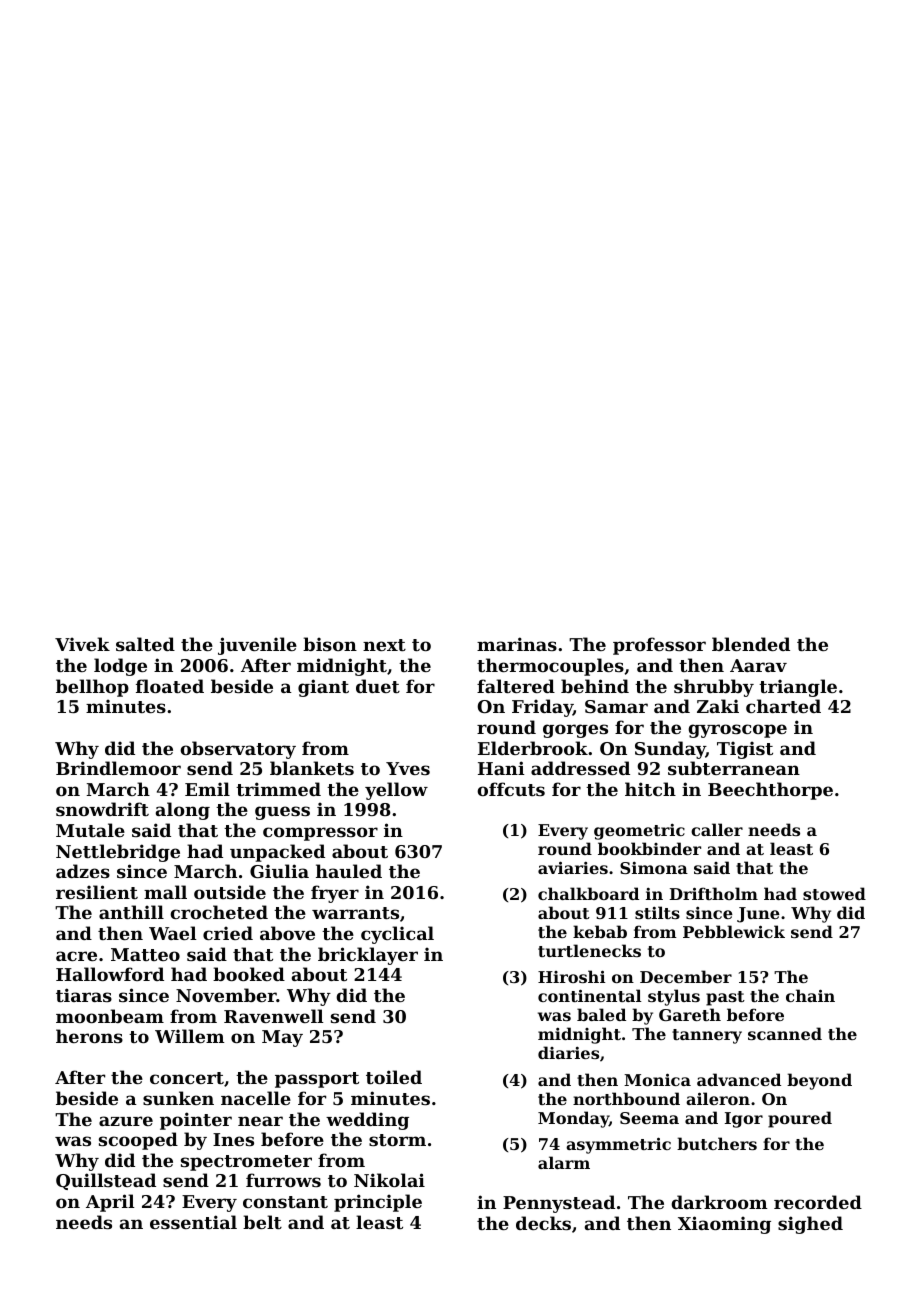 The height and width of the page is (1311, 924). Describe the element at coordinates (82, 644) in the page. I see `Vivek` at that location.
